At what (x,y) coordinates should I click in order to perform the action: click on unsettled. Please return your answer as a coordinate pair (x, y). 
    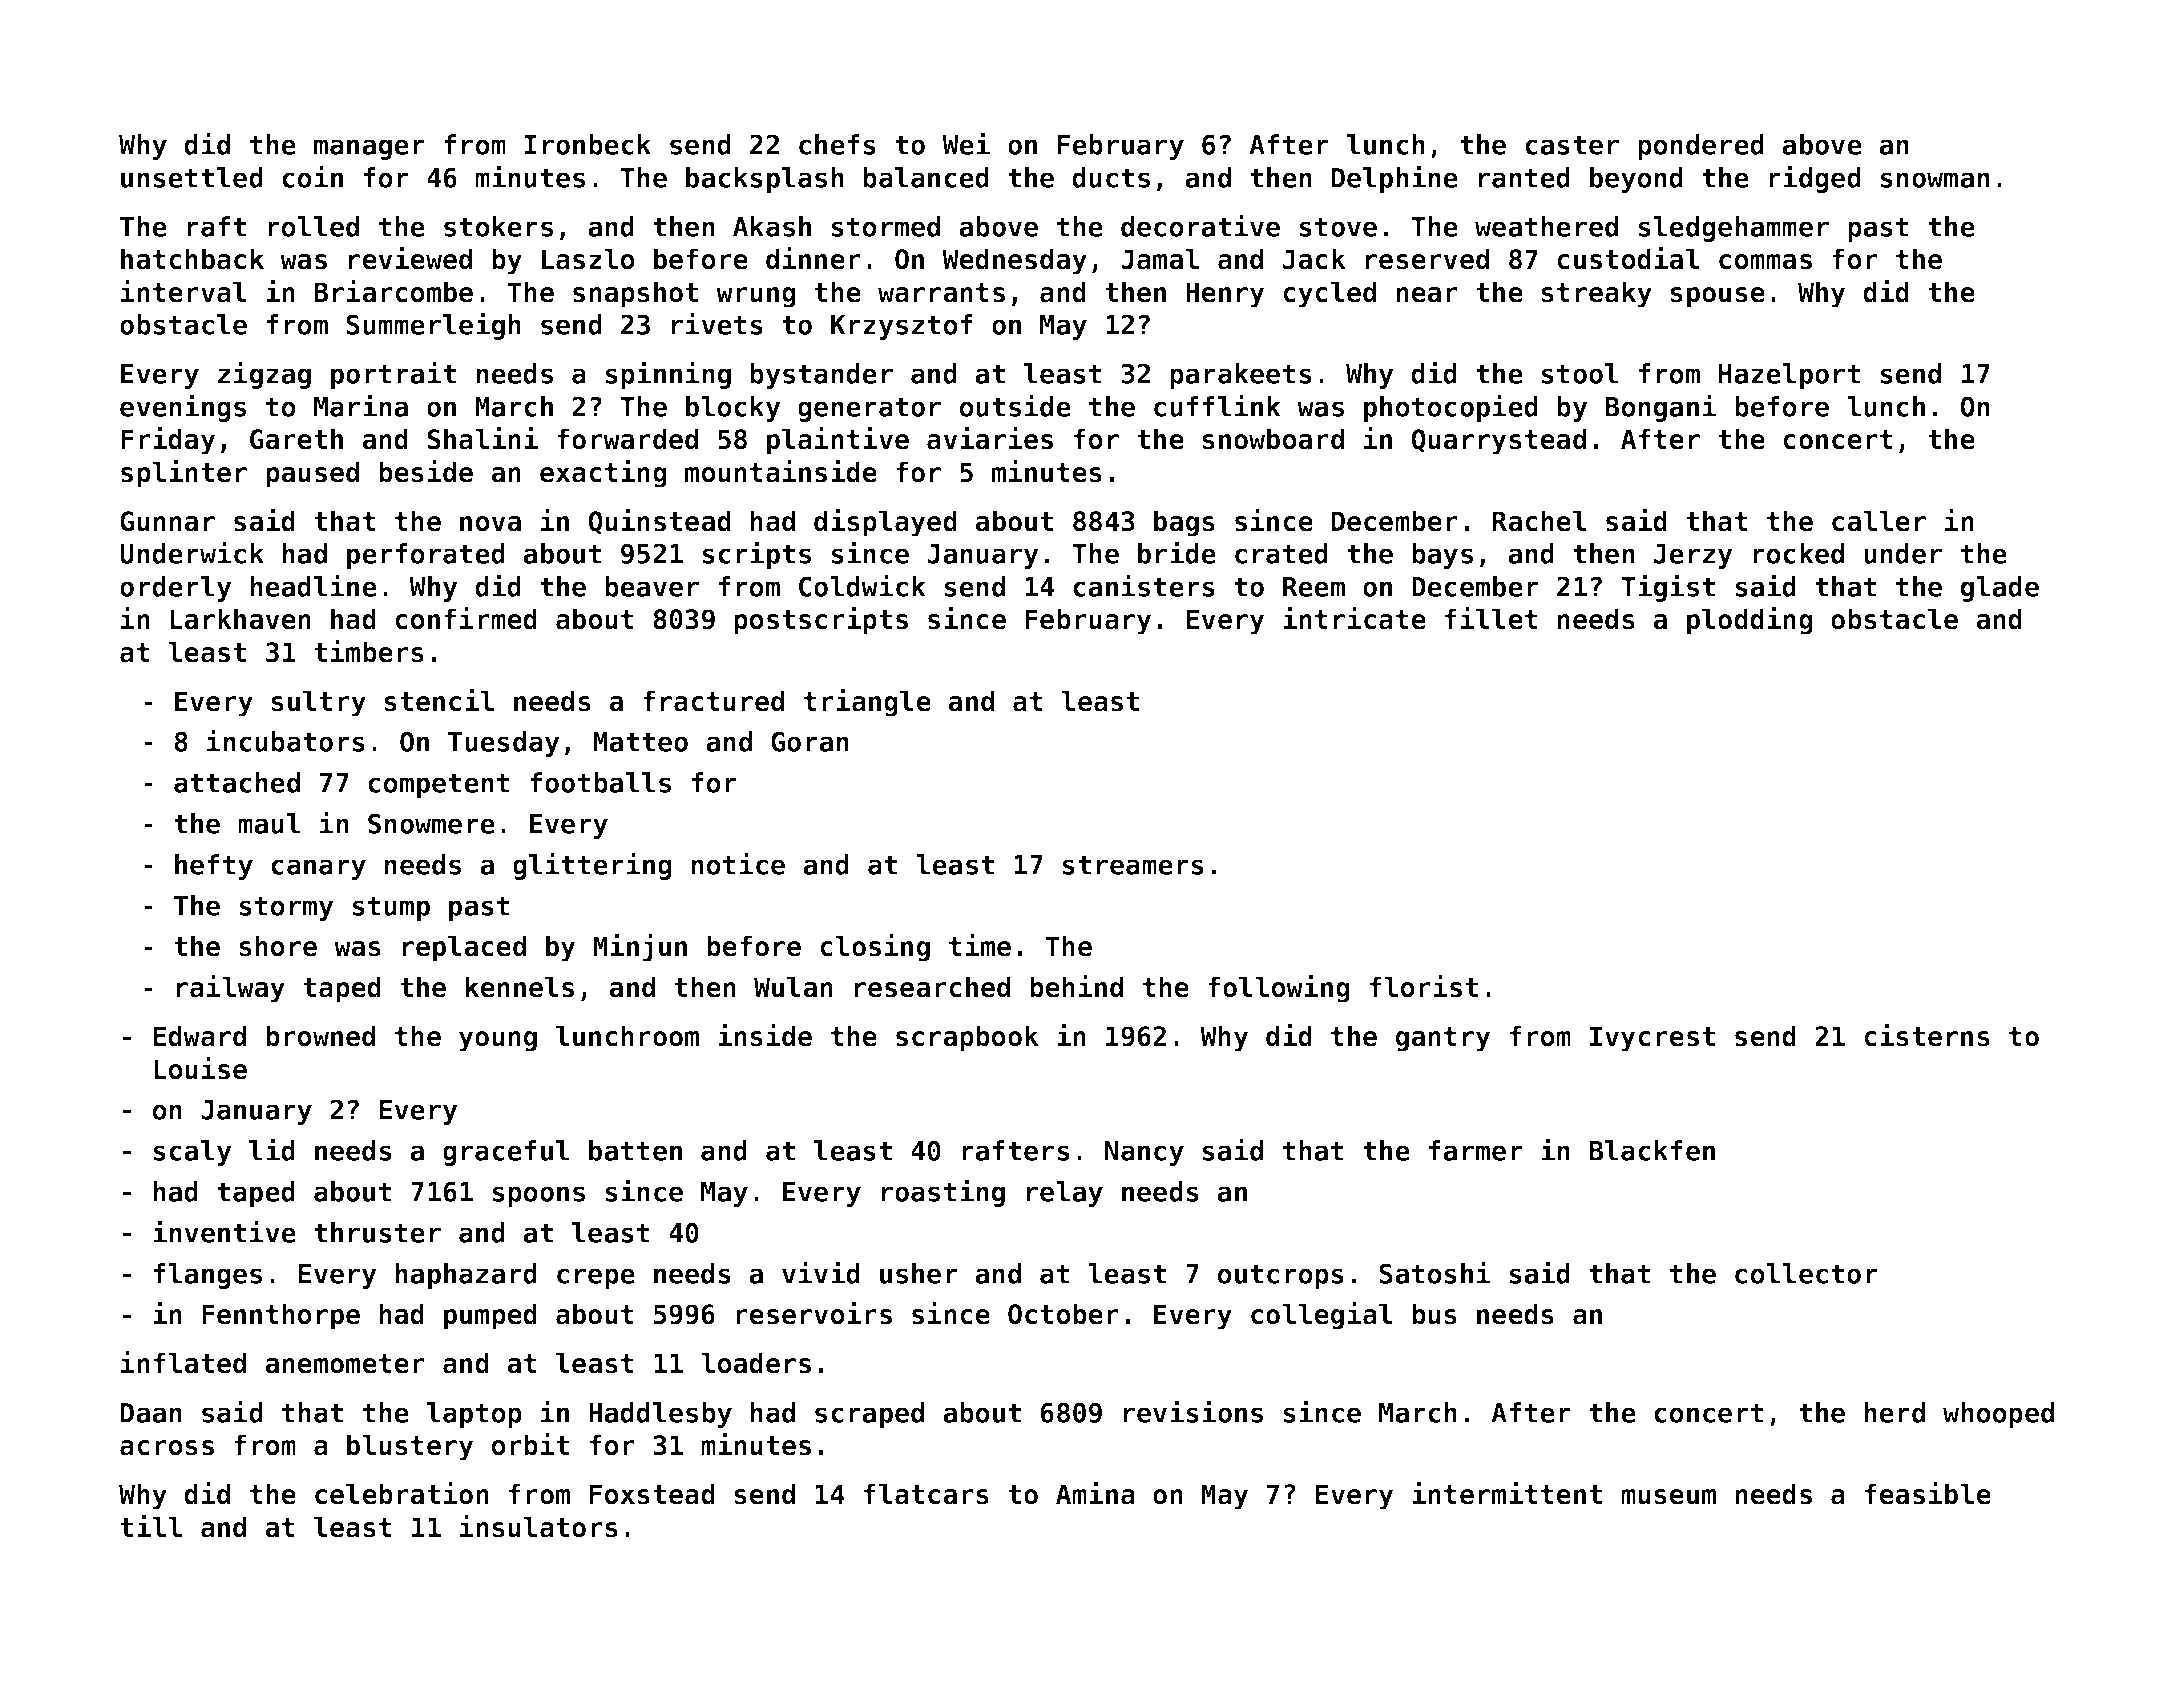
    Looking at the image, I should click on (192, 177).
